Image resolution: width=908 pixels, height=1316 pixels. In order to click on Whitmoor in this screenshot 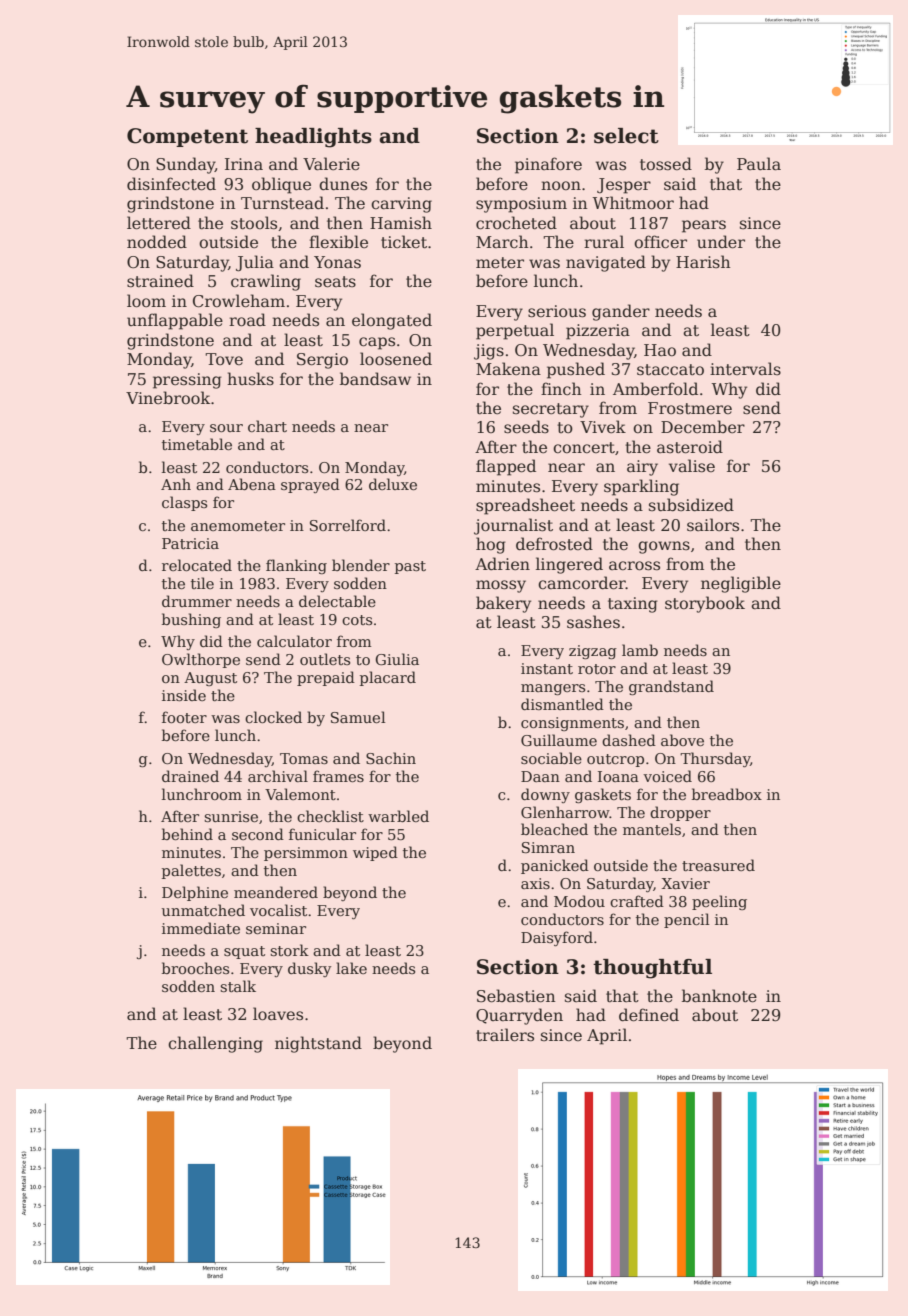, I will do `click(633, 203)`.
